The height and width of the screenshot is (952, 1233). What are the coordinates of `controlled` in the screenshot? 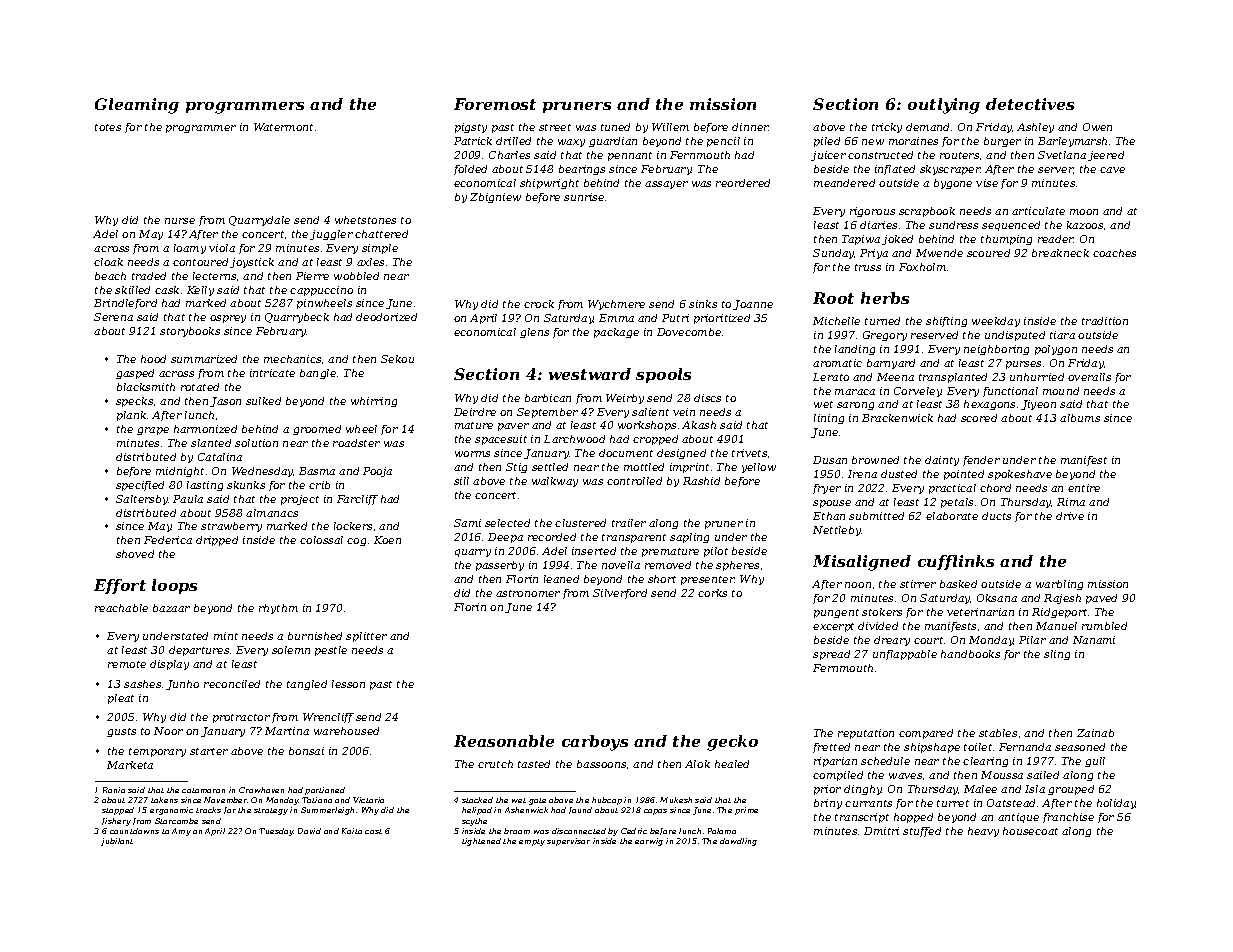 It's located at (634, 481).
